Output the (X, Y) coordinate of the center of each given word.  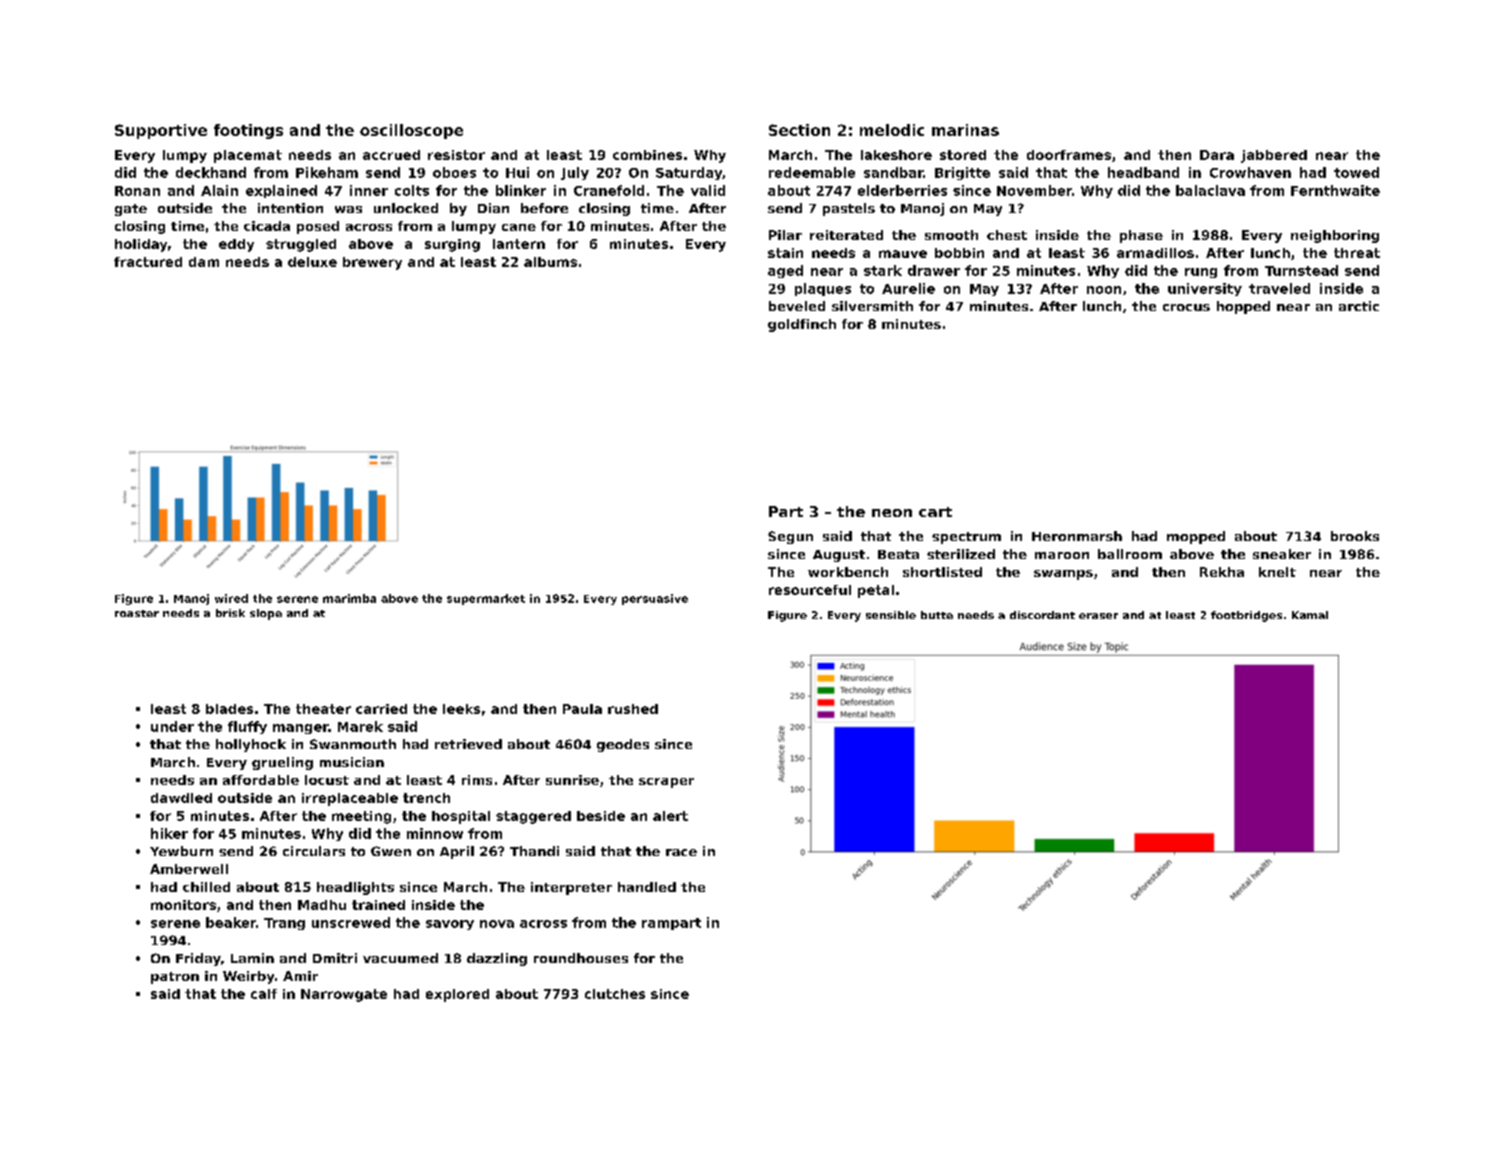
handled (647, 887)
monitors (183, 905)
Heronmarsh (1077, 536)
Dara (1217, 155)
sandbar (893, 172)
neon (892, 513)
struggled (301, 245)
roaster (137, 613)
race (681, 852)
